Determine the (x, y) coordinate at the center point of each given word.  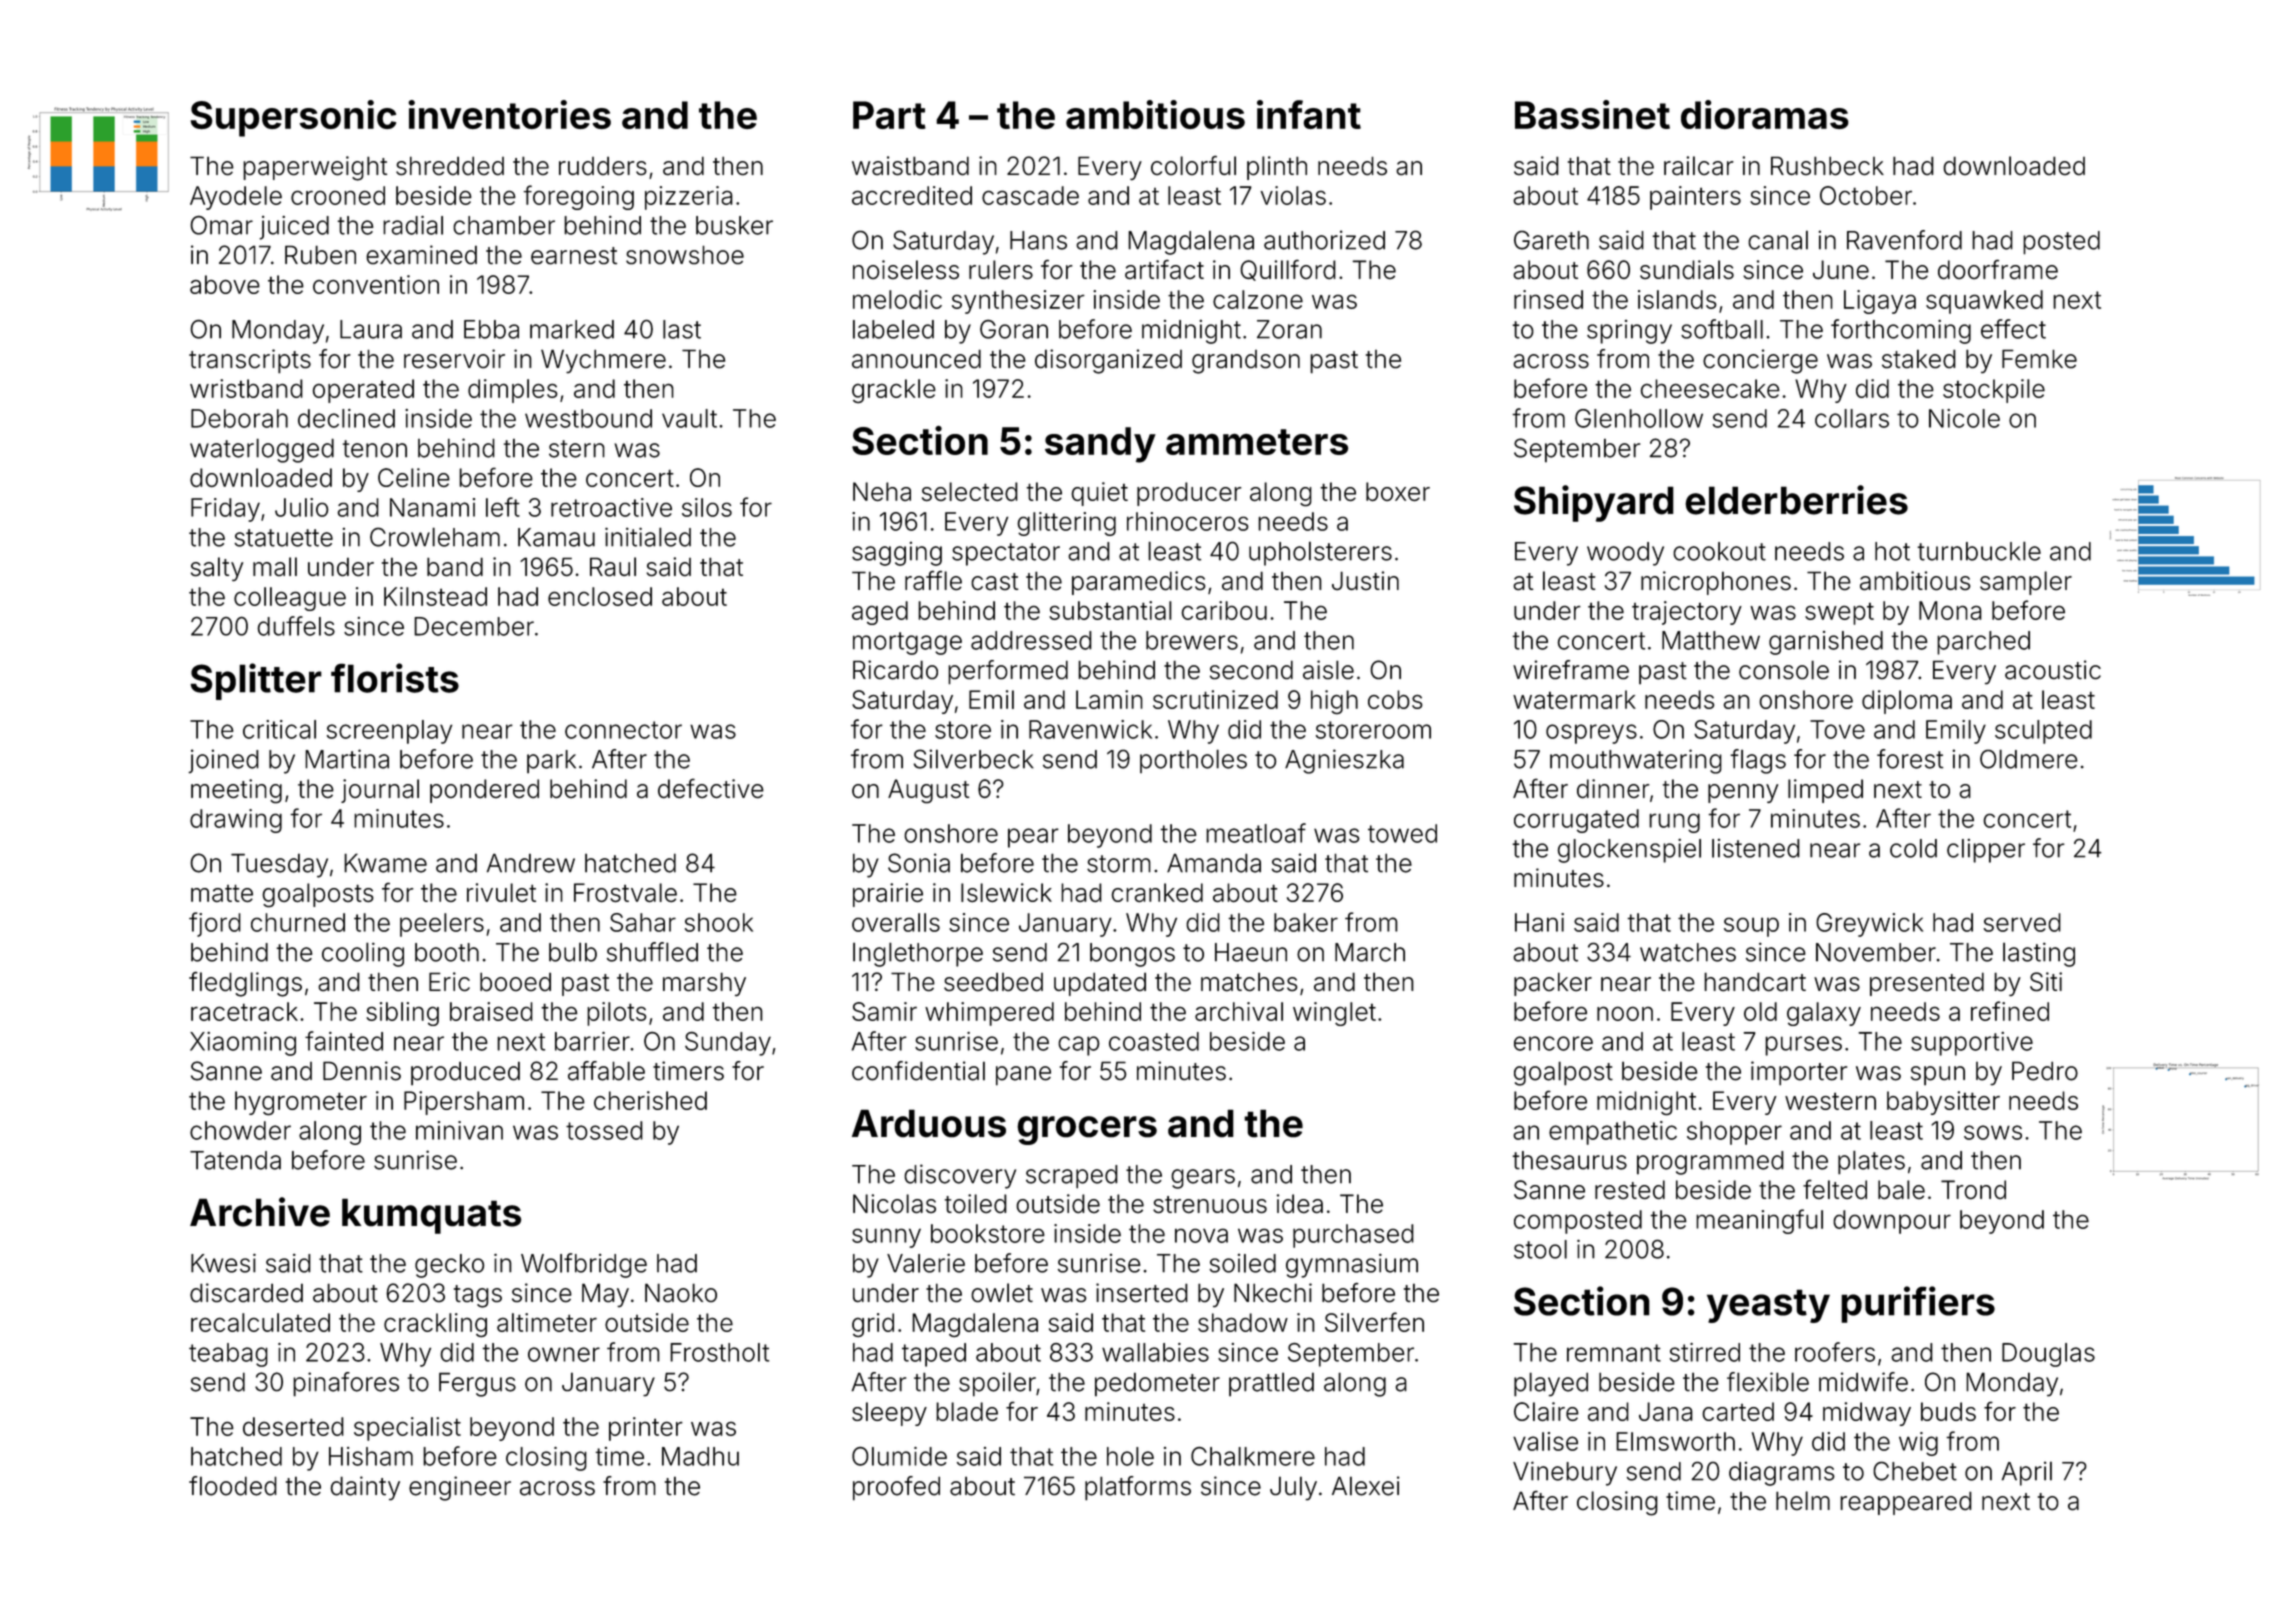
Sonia (919, 863)
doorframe (1998, 269)
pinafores (346, 1384)
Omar (221, 225)
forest (1910, 759)
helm (1803, 1500)
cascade (1030, 195)
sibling (402, 1014)
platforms (1138, 1488)
